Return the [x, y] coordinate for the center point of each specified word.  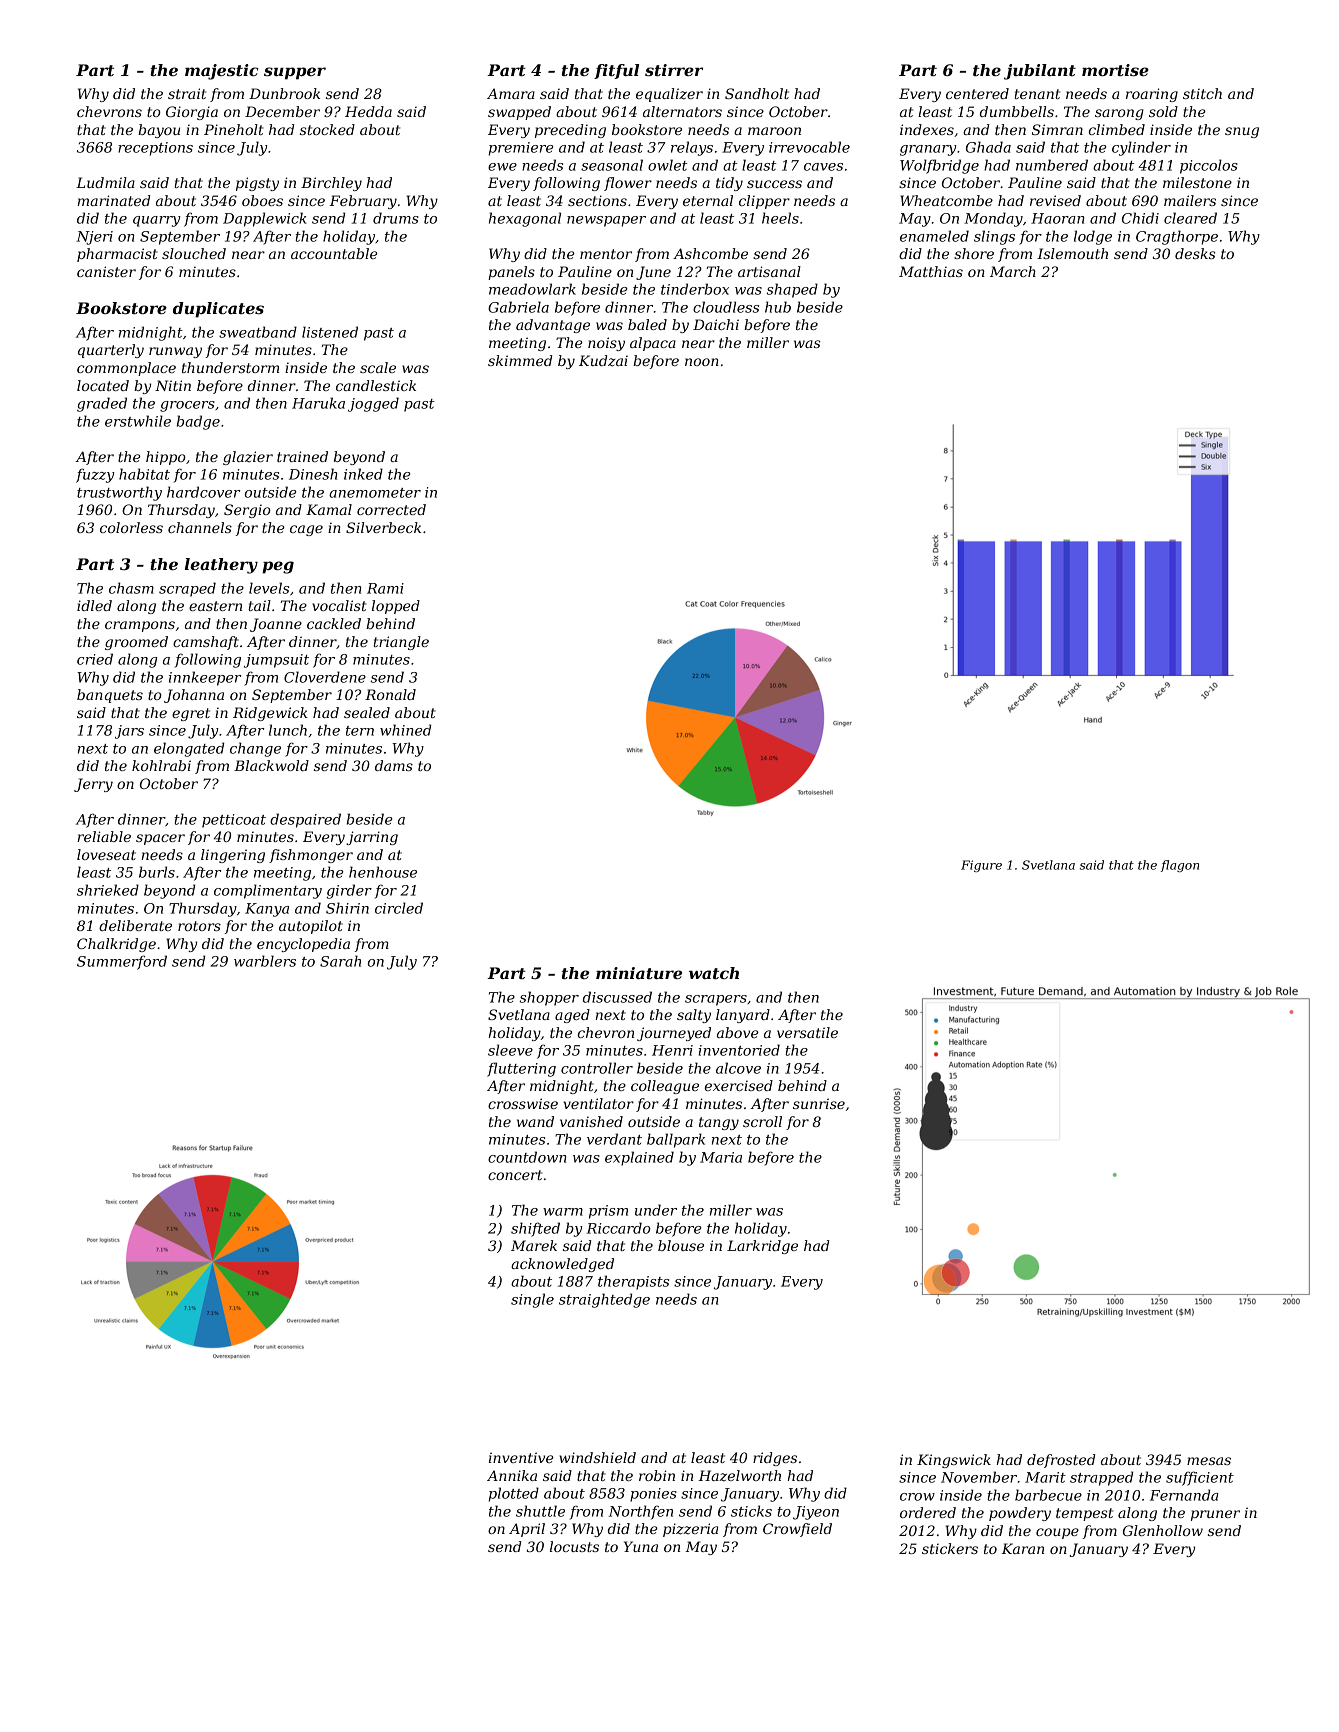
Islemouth [1072, 253]
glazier [248, 458]
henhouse [383, 872]
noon [702, 362]
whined [405, 730]
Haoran [1057, 218]
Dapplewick [265, 219]
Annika [512, 1475]
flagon [1180, 866]
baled [647, 324]
